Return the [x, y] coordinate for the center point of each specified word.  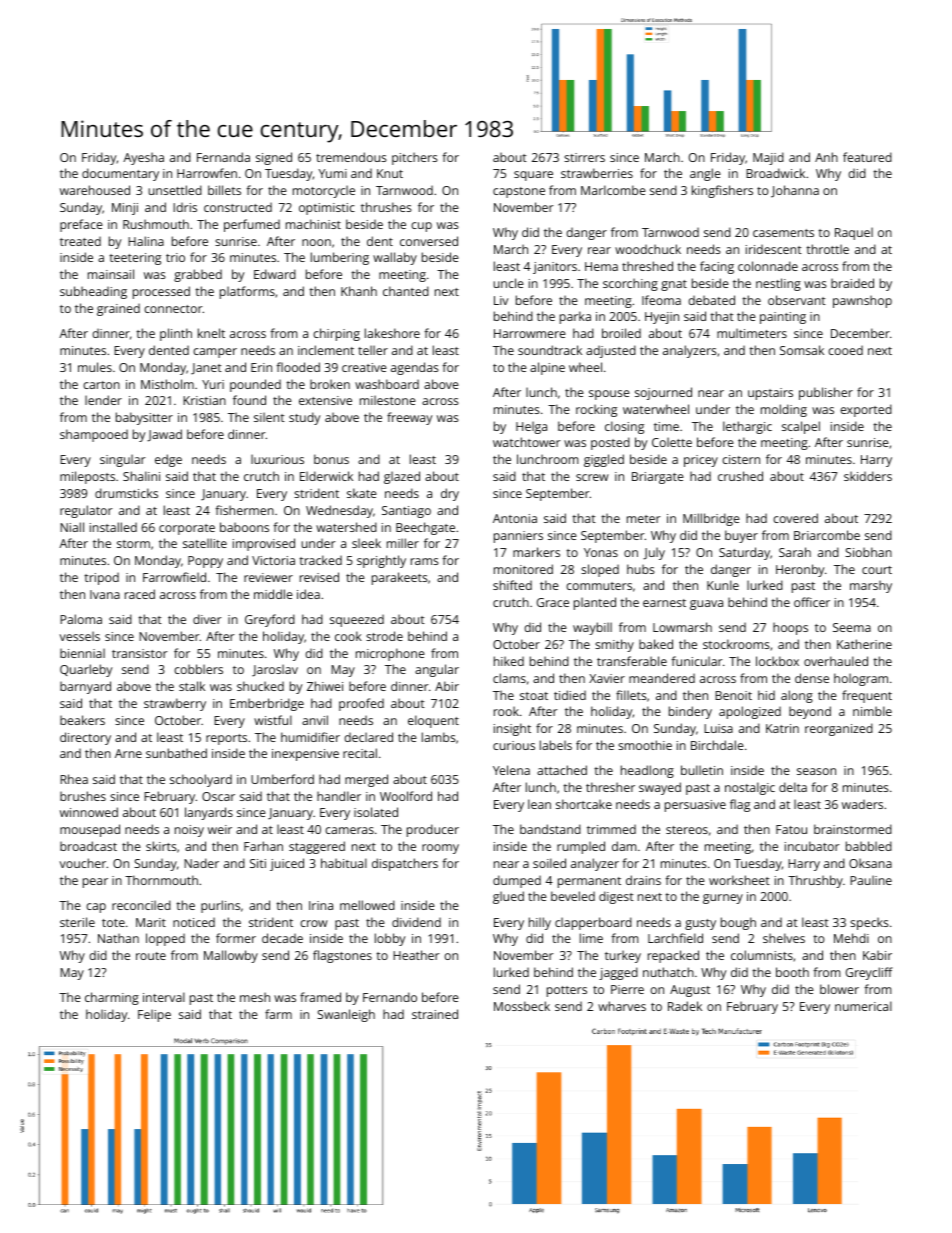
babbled [869, 846]
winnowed [89, 812]
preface [81, 225]
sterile [77, 922]
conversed [429, 241]
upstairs [770, 394]
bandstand [550, 829]
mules [95, 367]
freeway [409, 418]
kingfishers [722, 191]
